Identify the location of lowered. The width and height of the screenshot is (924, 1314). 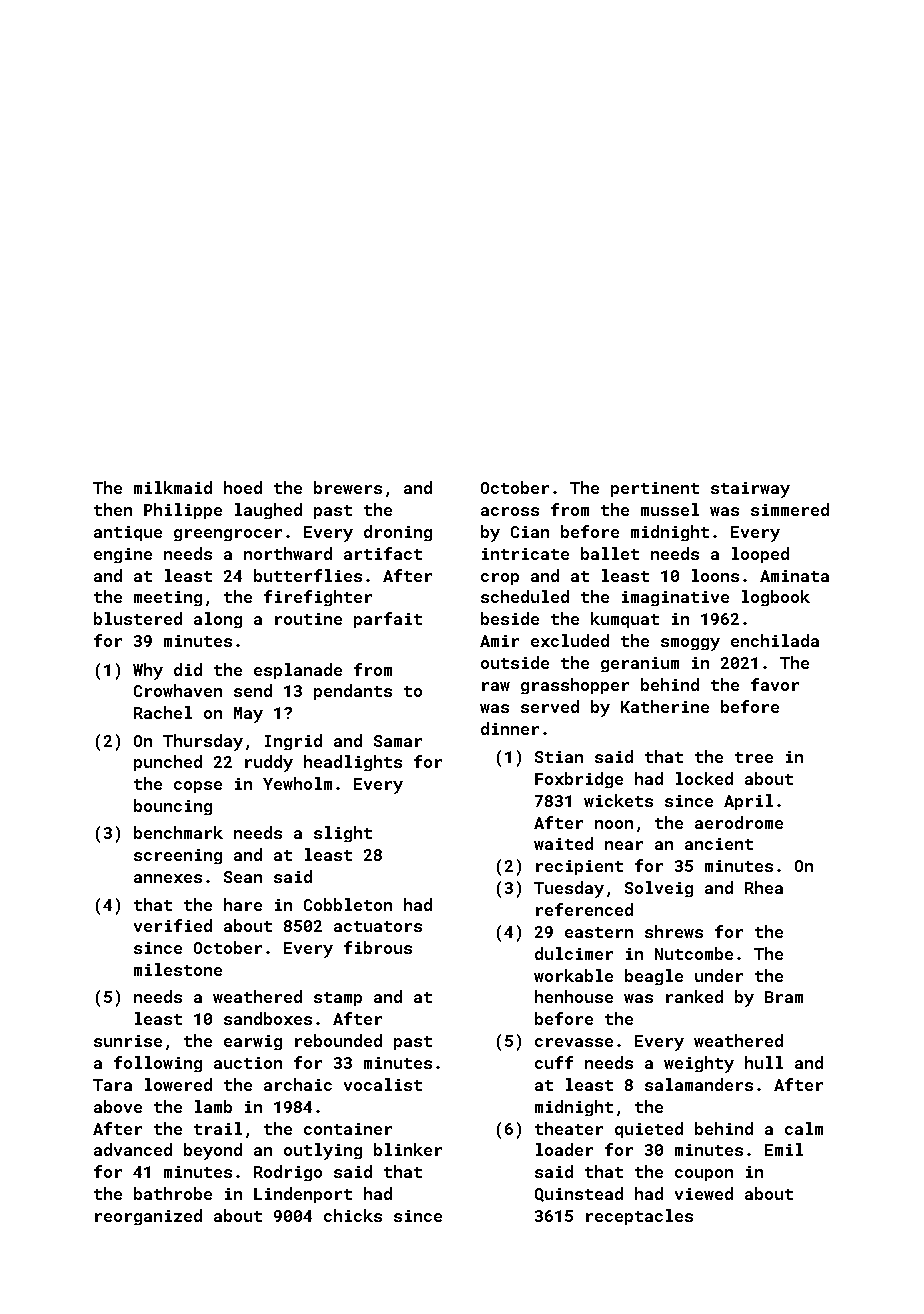
(178, 1084).
